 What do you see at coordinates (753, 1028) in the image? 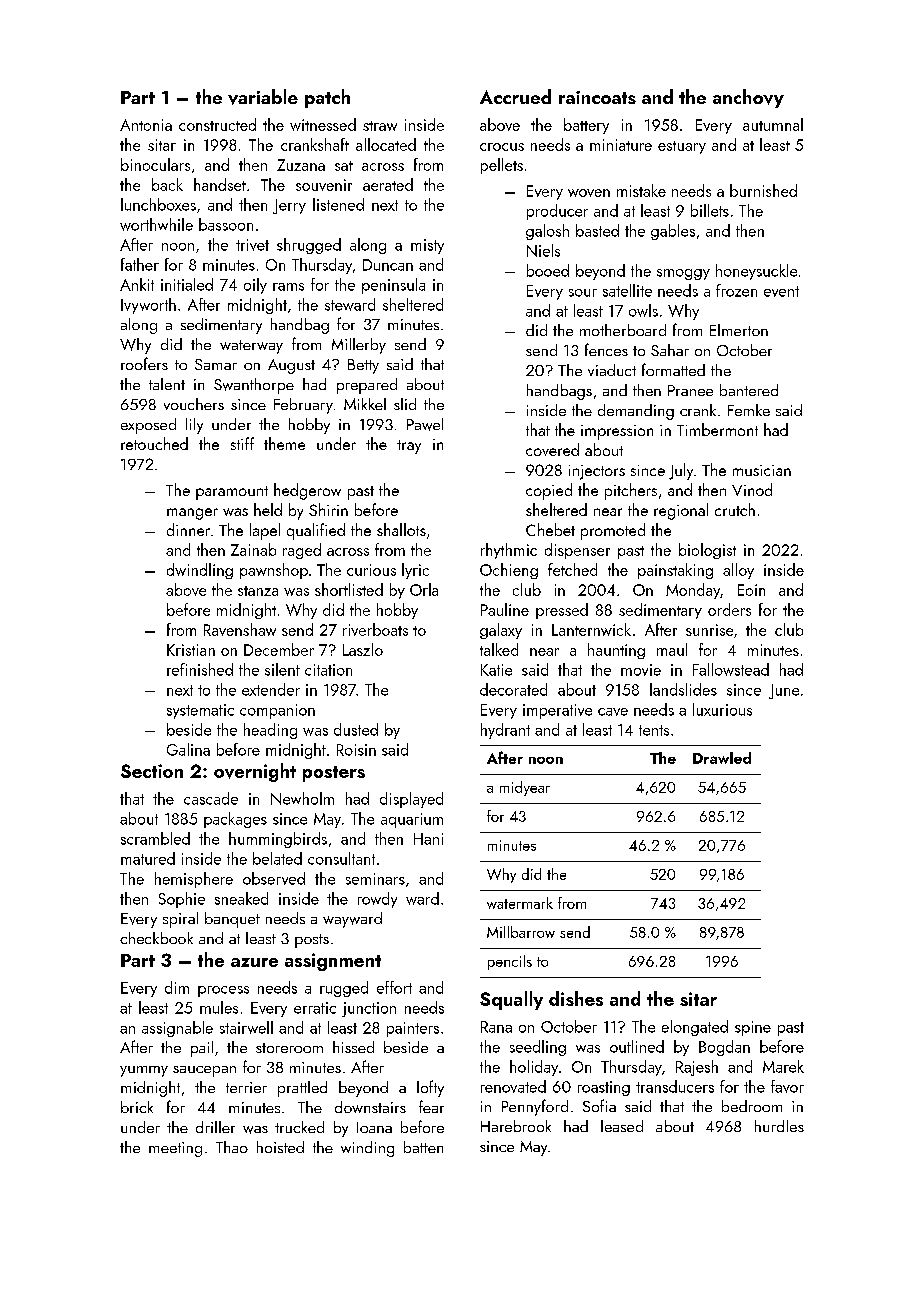
I see `spine` at bounding box center [753, 1028].
